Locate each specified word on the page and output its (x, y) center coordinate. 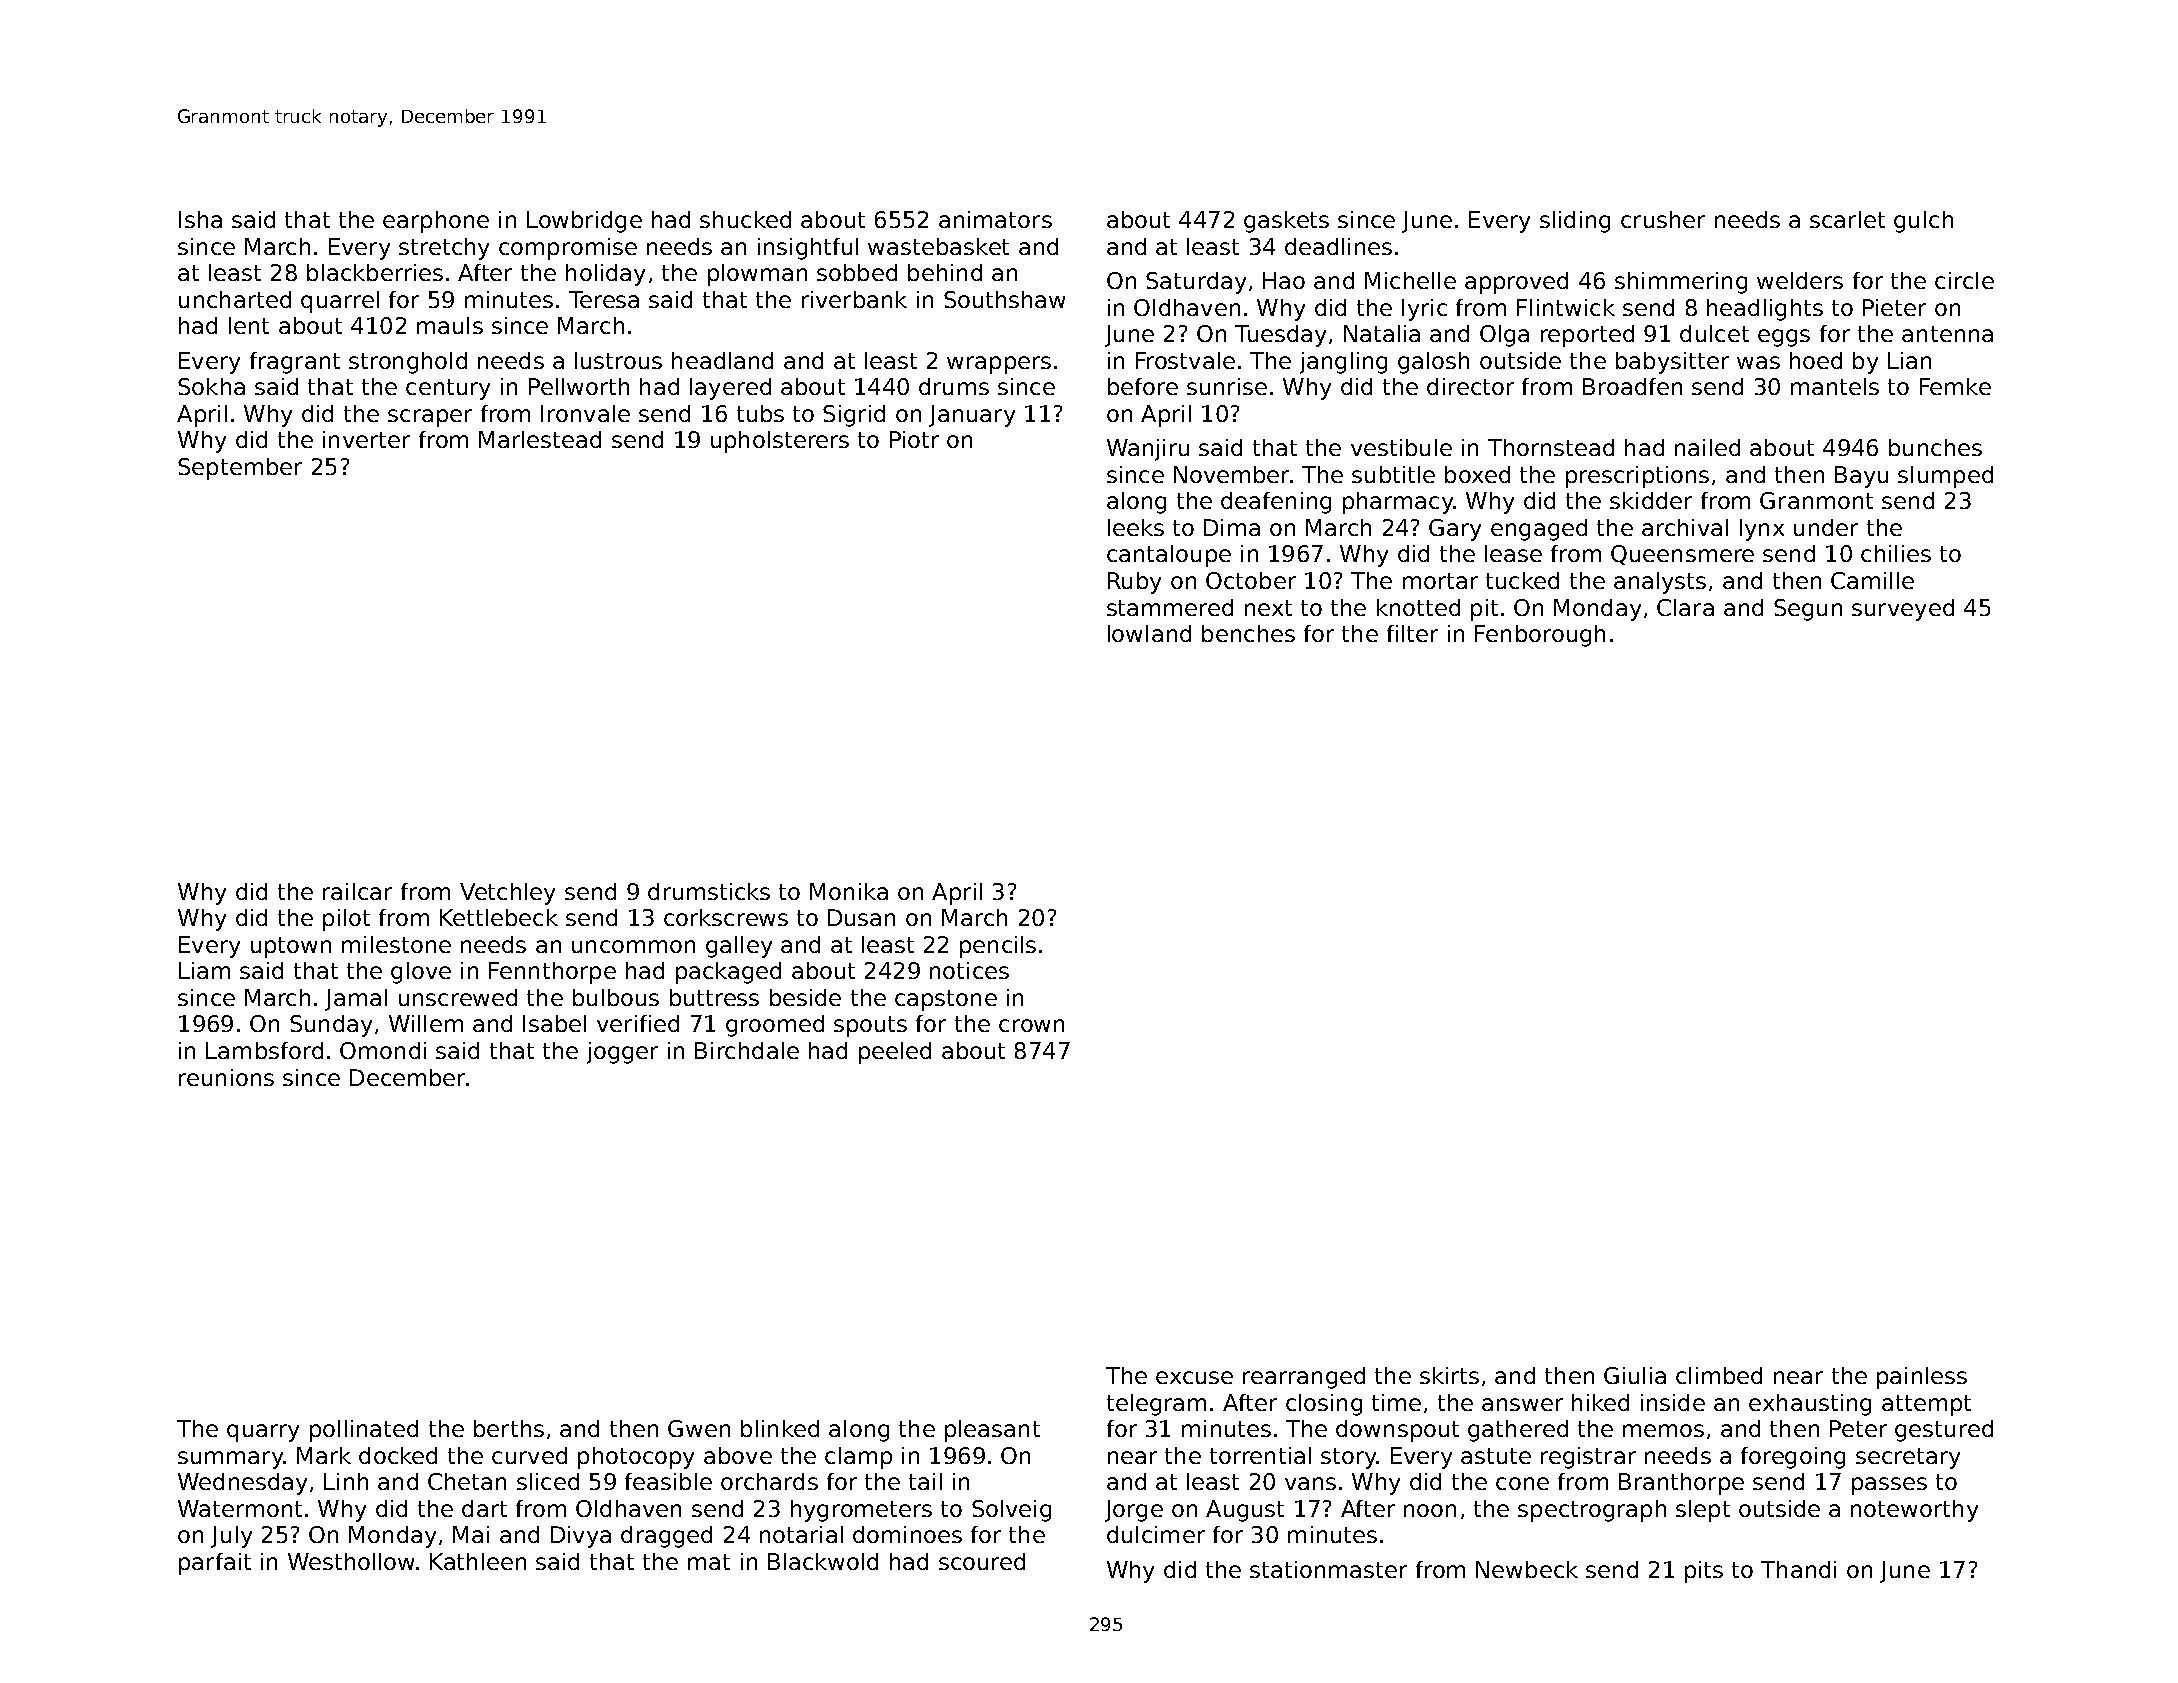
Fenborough (1540, 636)
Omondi (383, 1050)
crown (1031, 1025)
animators (995, 219)
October (1251, 580)
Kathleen (478, 1561)
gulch (1923, 222)
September (240, 469)
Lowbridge (584, 222)
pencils (998, 947)
